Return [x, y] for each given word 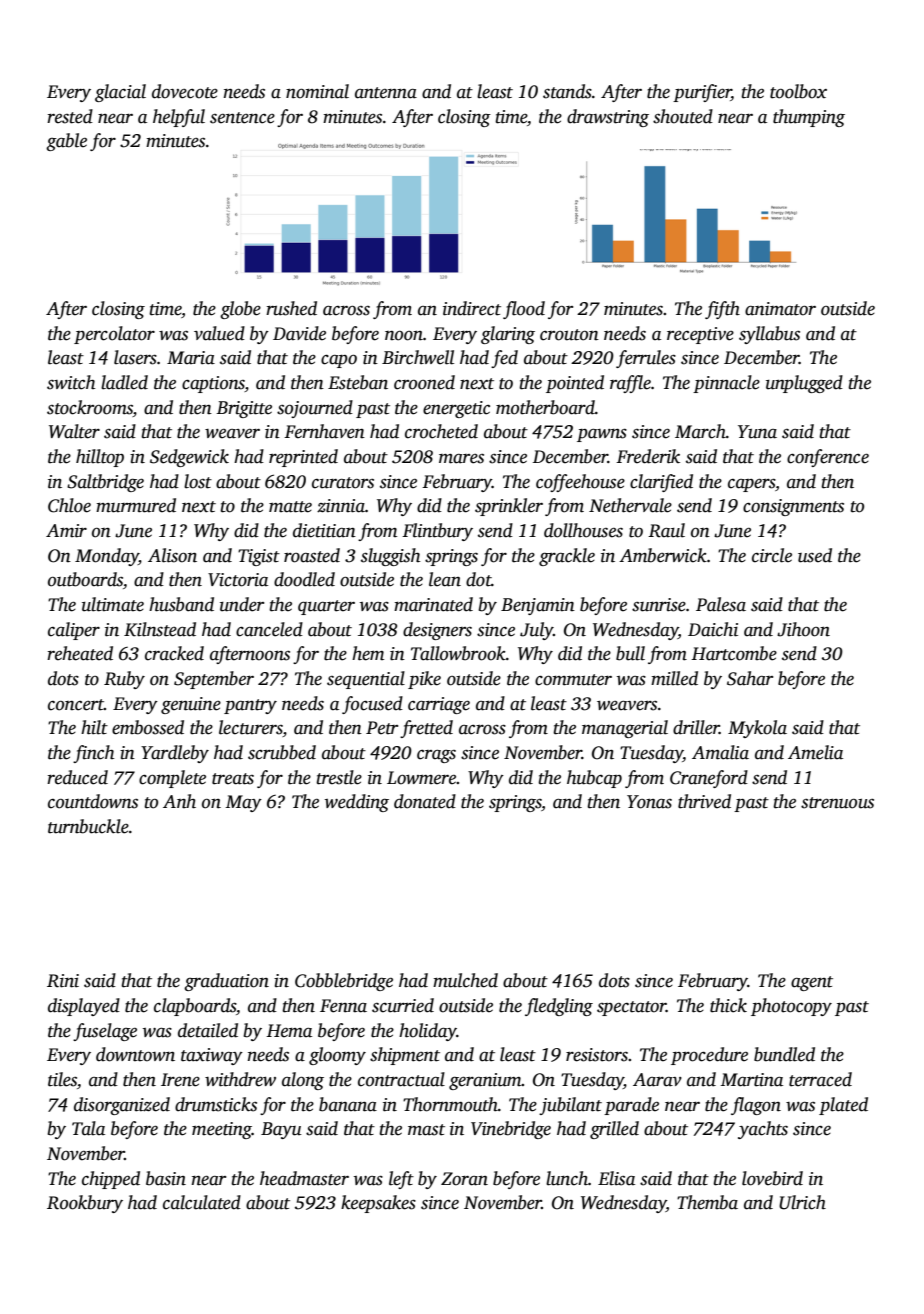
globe [240, 310]
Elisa [616, 1178]
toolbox [798, 91]
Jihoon [803, 629]
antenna [386, 93]
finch [94, 754]
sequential [366, 680]
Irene [180, 1080]
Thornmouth [450, 1104]
